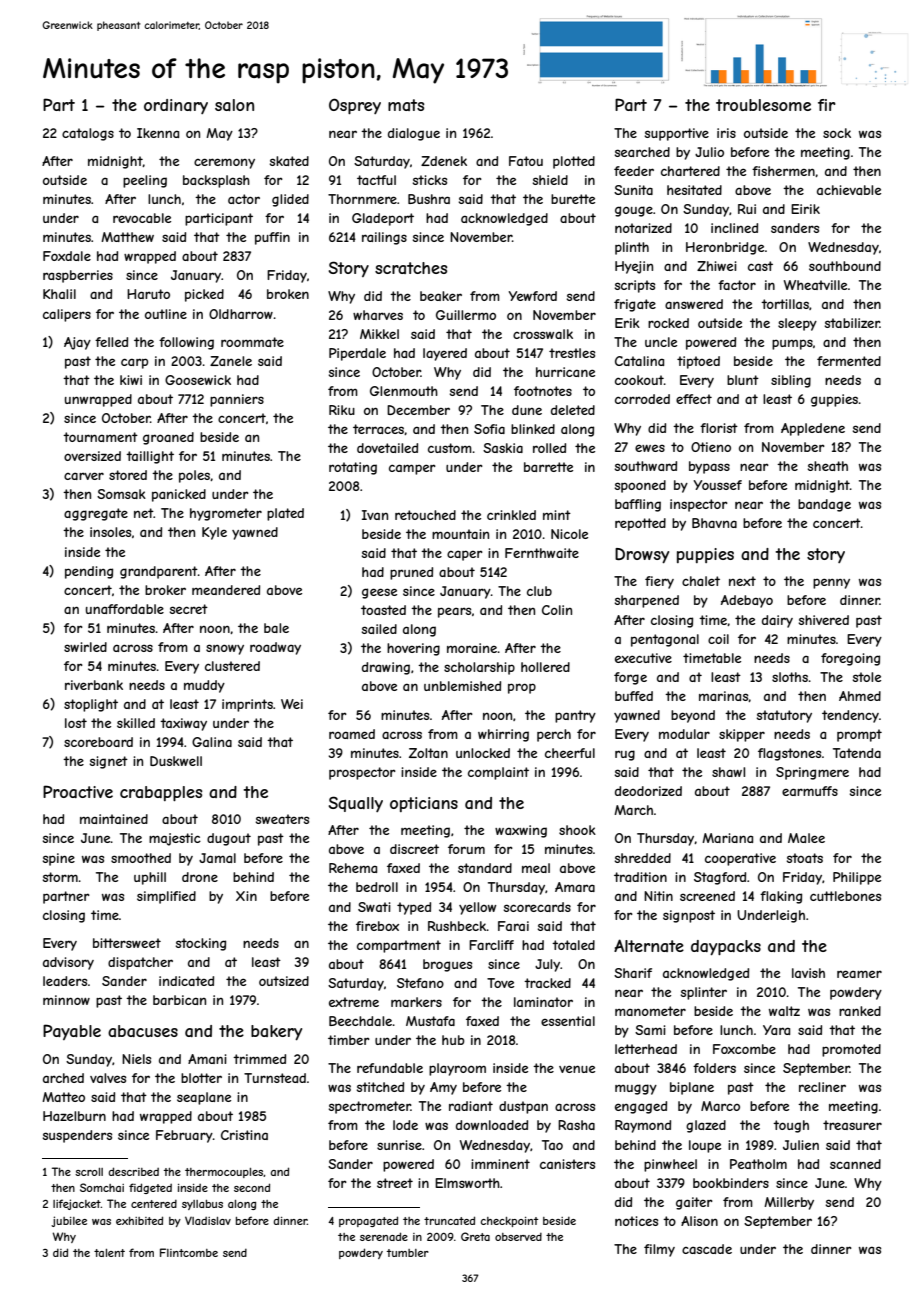 This page has width=924, height=1308. What do you see at coordinates (408, 1253) in the page?
I see `tumbler` at bounding box center [408, 1253].
